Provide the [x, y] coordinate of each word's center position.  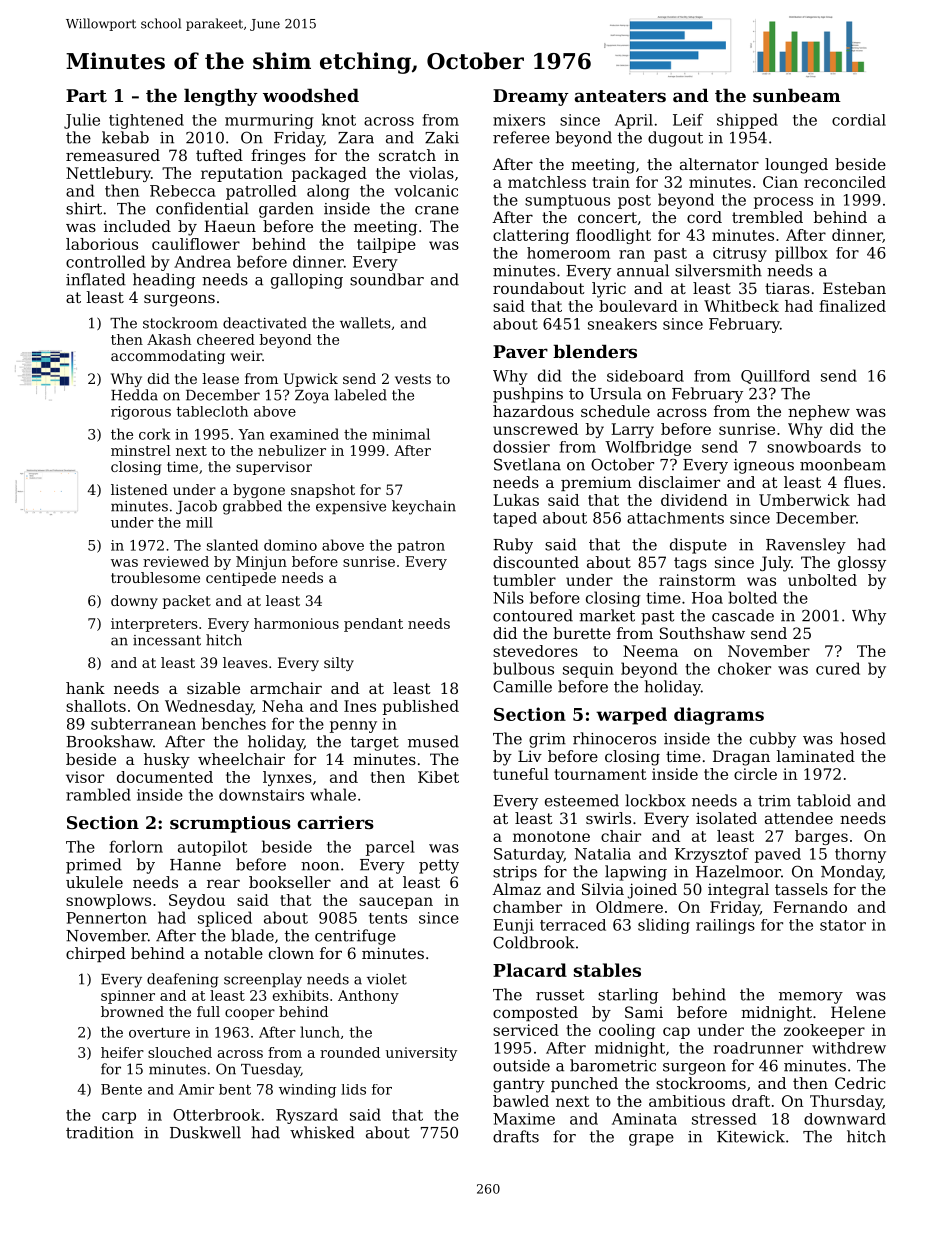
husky [167, 761]
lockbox [655, 800]
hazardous [533, 411]
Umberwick [804, 500]
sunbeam [797, 95]
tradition [100, 1132]
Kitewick [751, 1136]
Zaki [442, 137]
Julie [82, 121]
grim [547, 740]
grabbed [252, 507]
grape [651, 1140]
